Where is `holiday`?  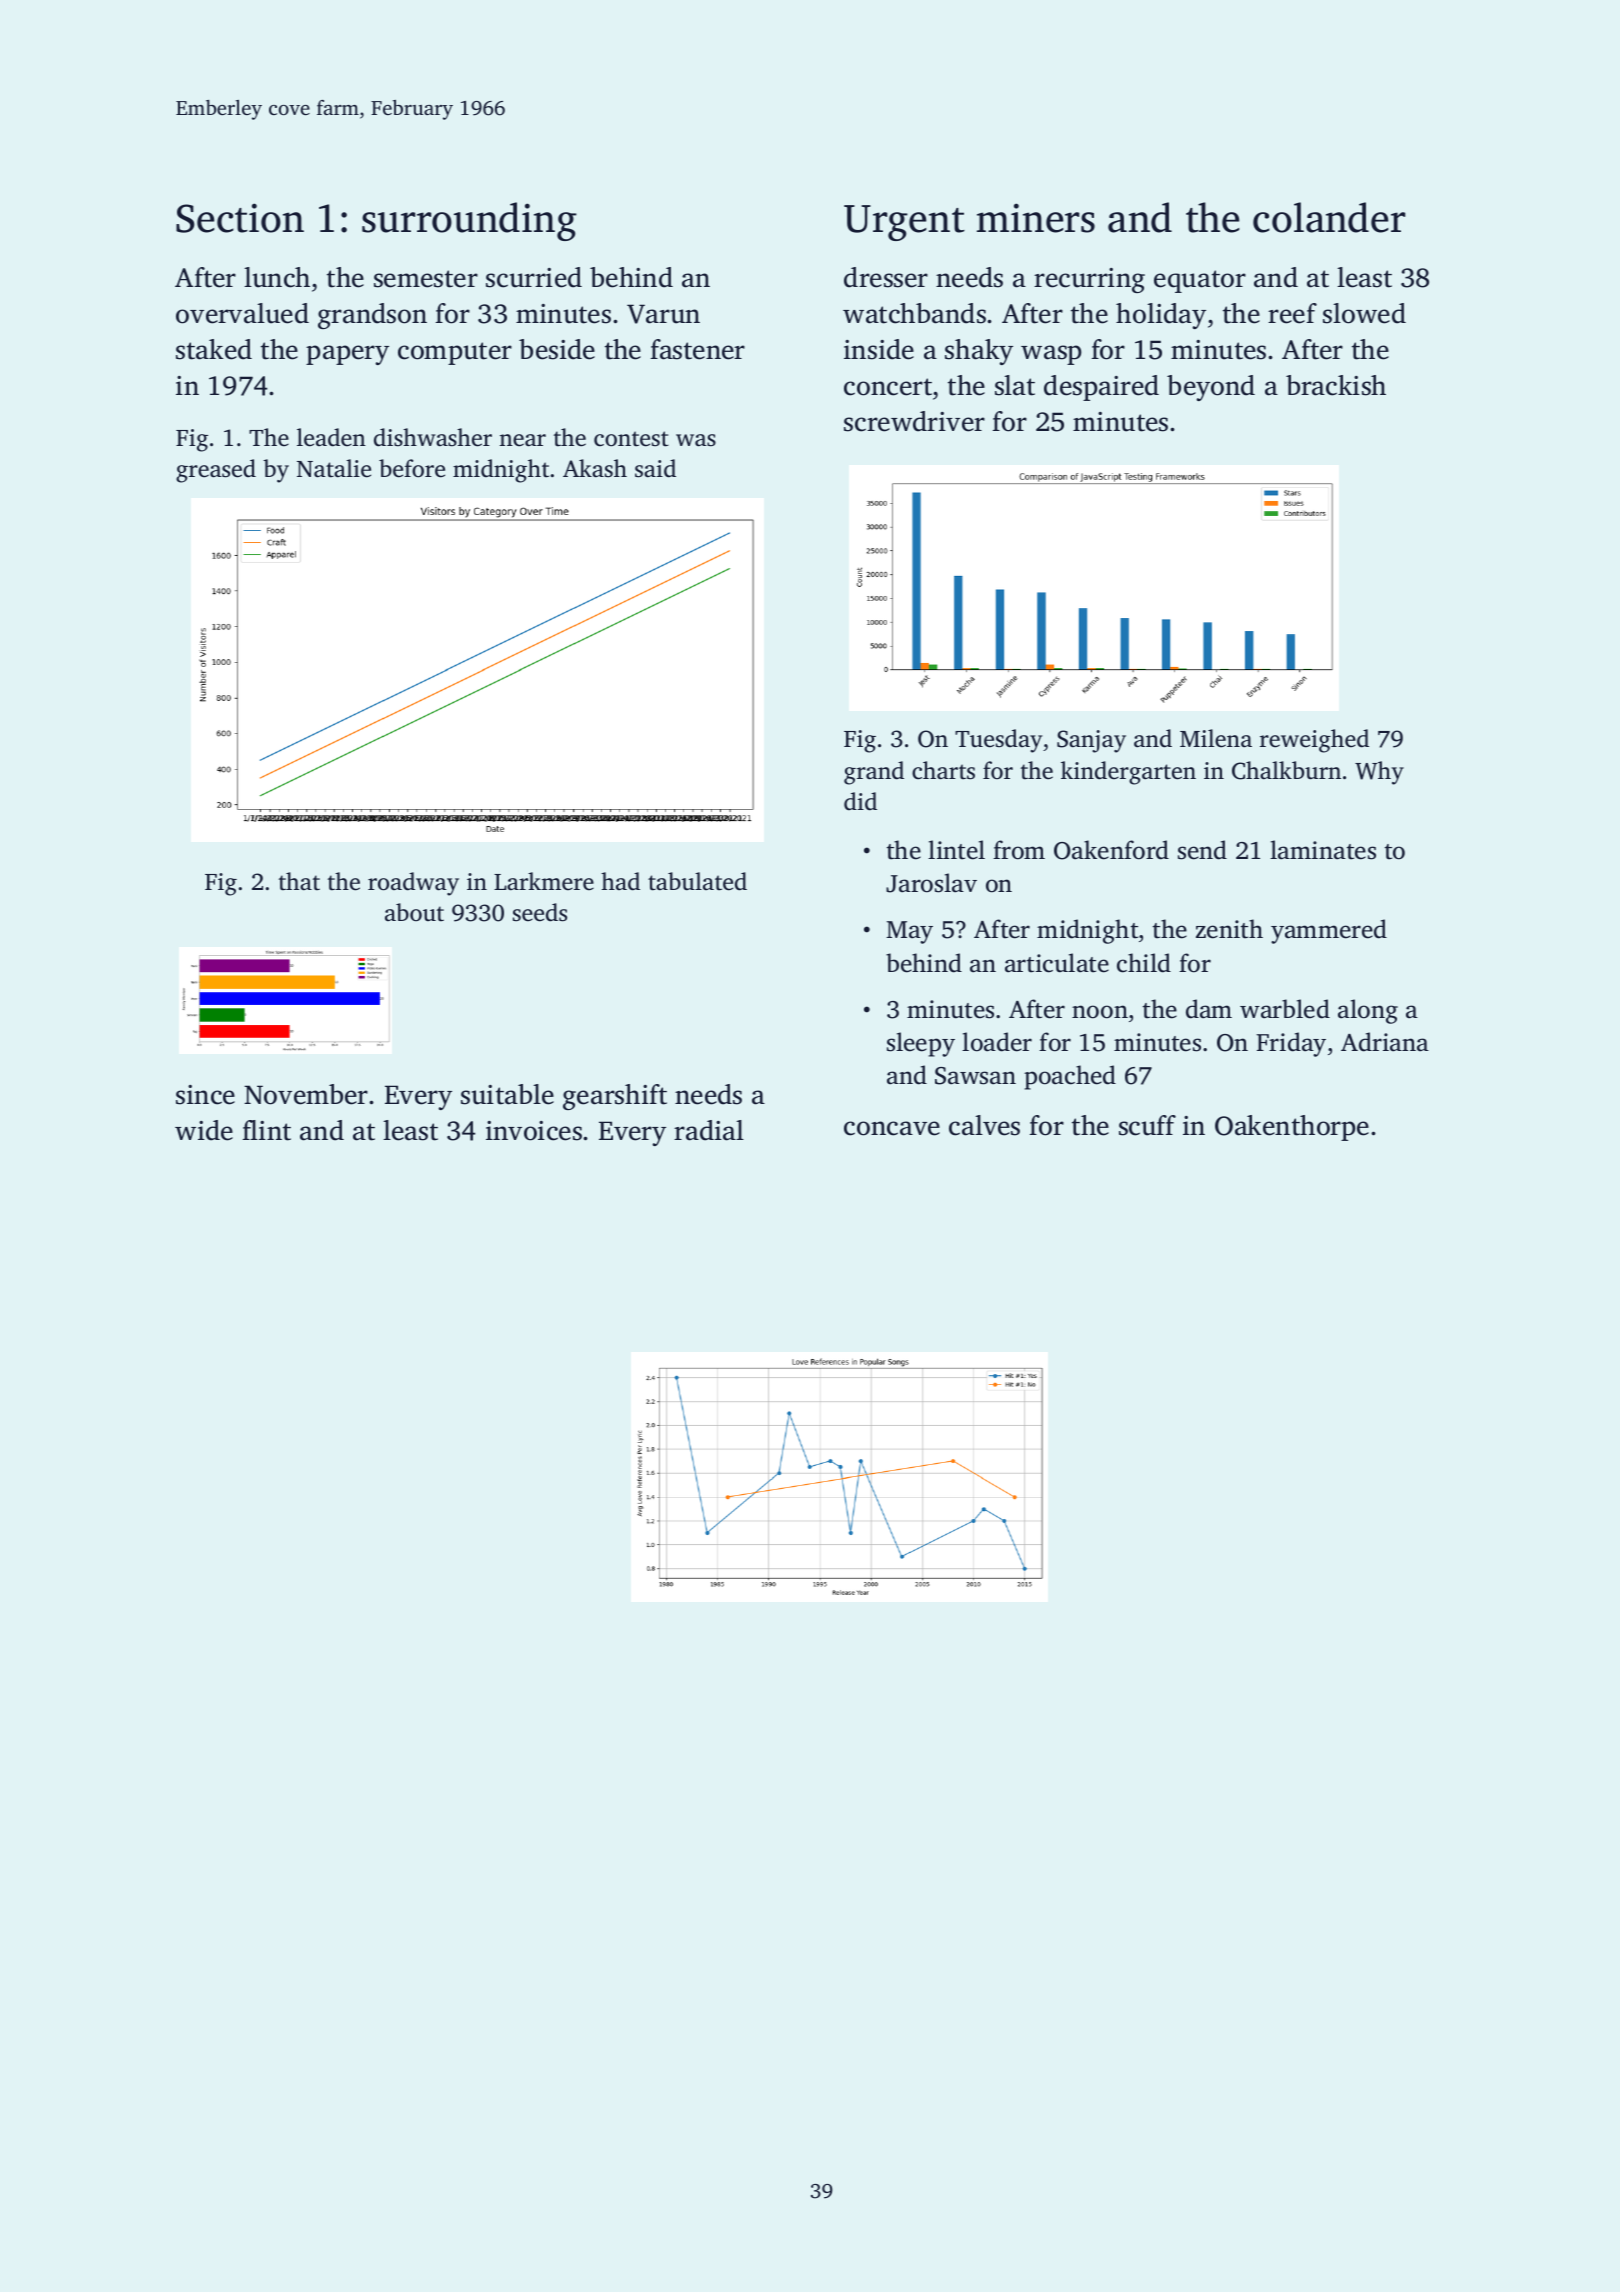
holiday is located at coordinates (1161, 316).
